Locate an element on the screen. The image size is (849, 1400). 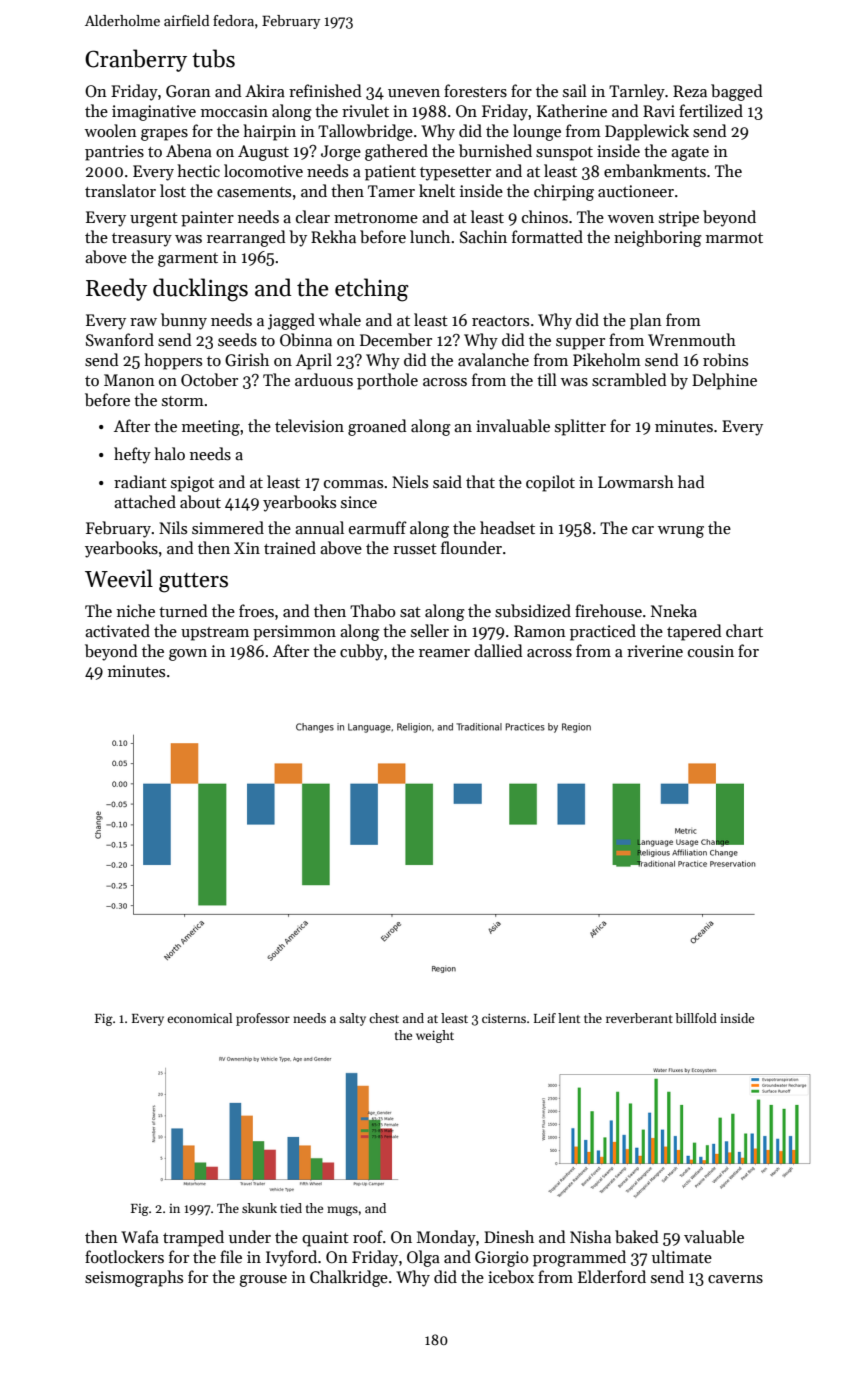
halo is located at coordinates (169, 453).
